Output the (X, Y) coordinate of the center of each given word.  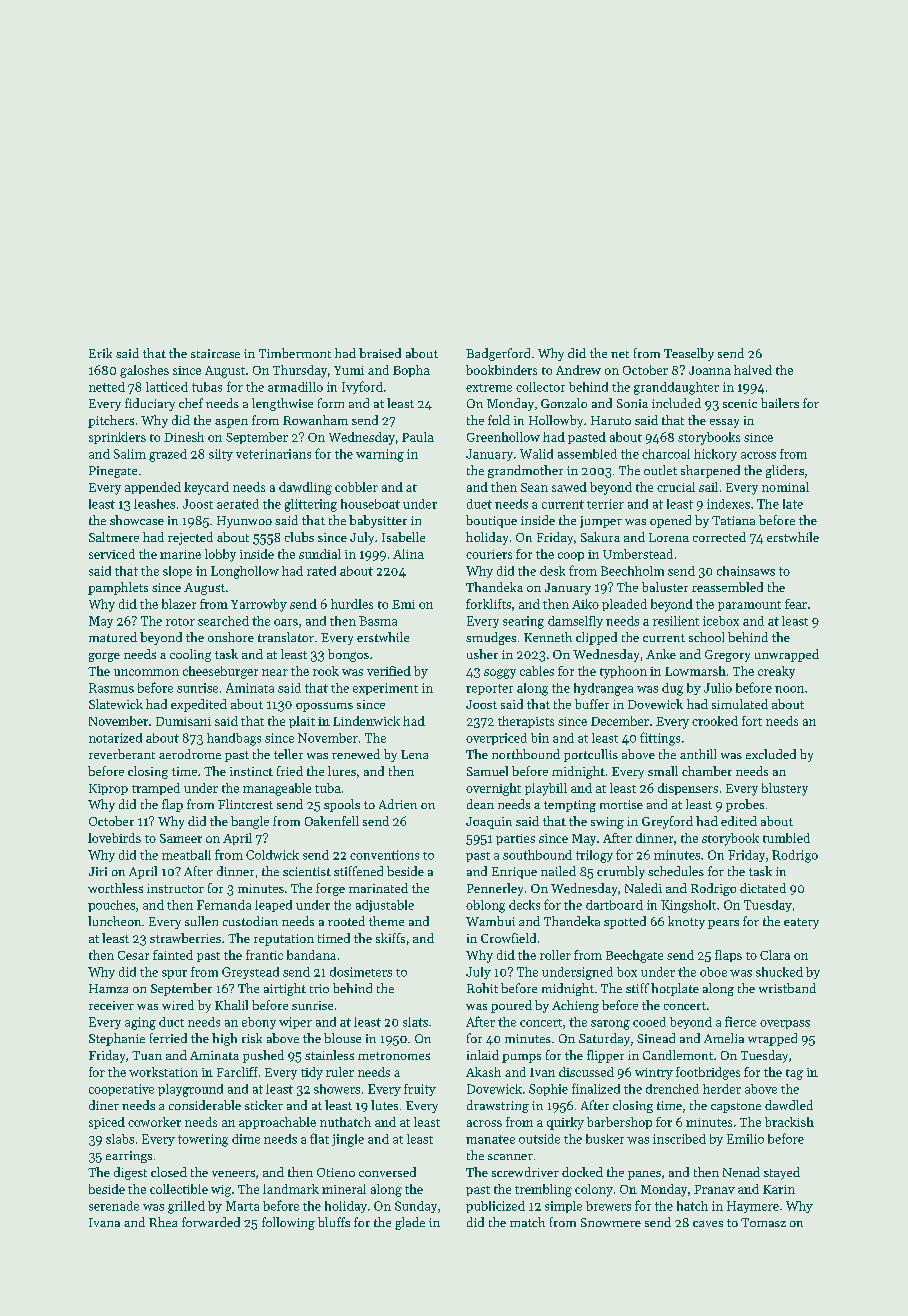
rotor (180, 622)
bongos (348, 655)
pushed (263, 1056)
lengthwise (282, 404)
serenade (114, 1206)
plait (302, 722)
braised (380, 353)
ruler (340, 1072)
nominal (785, 487)
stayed (782, 1173)
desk (552, 571)
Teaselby (689, 354)
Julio (718, 688)
